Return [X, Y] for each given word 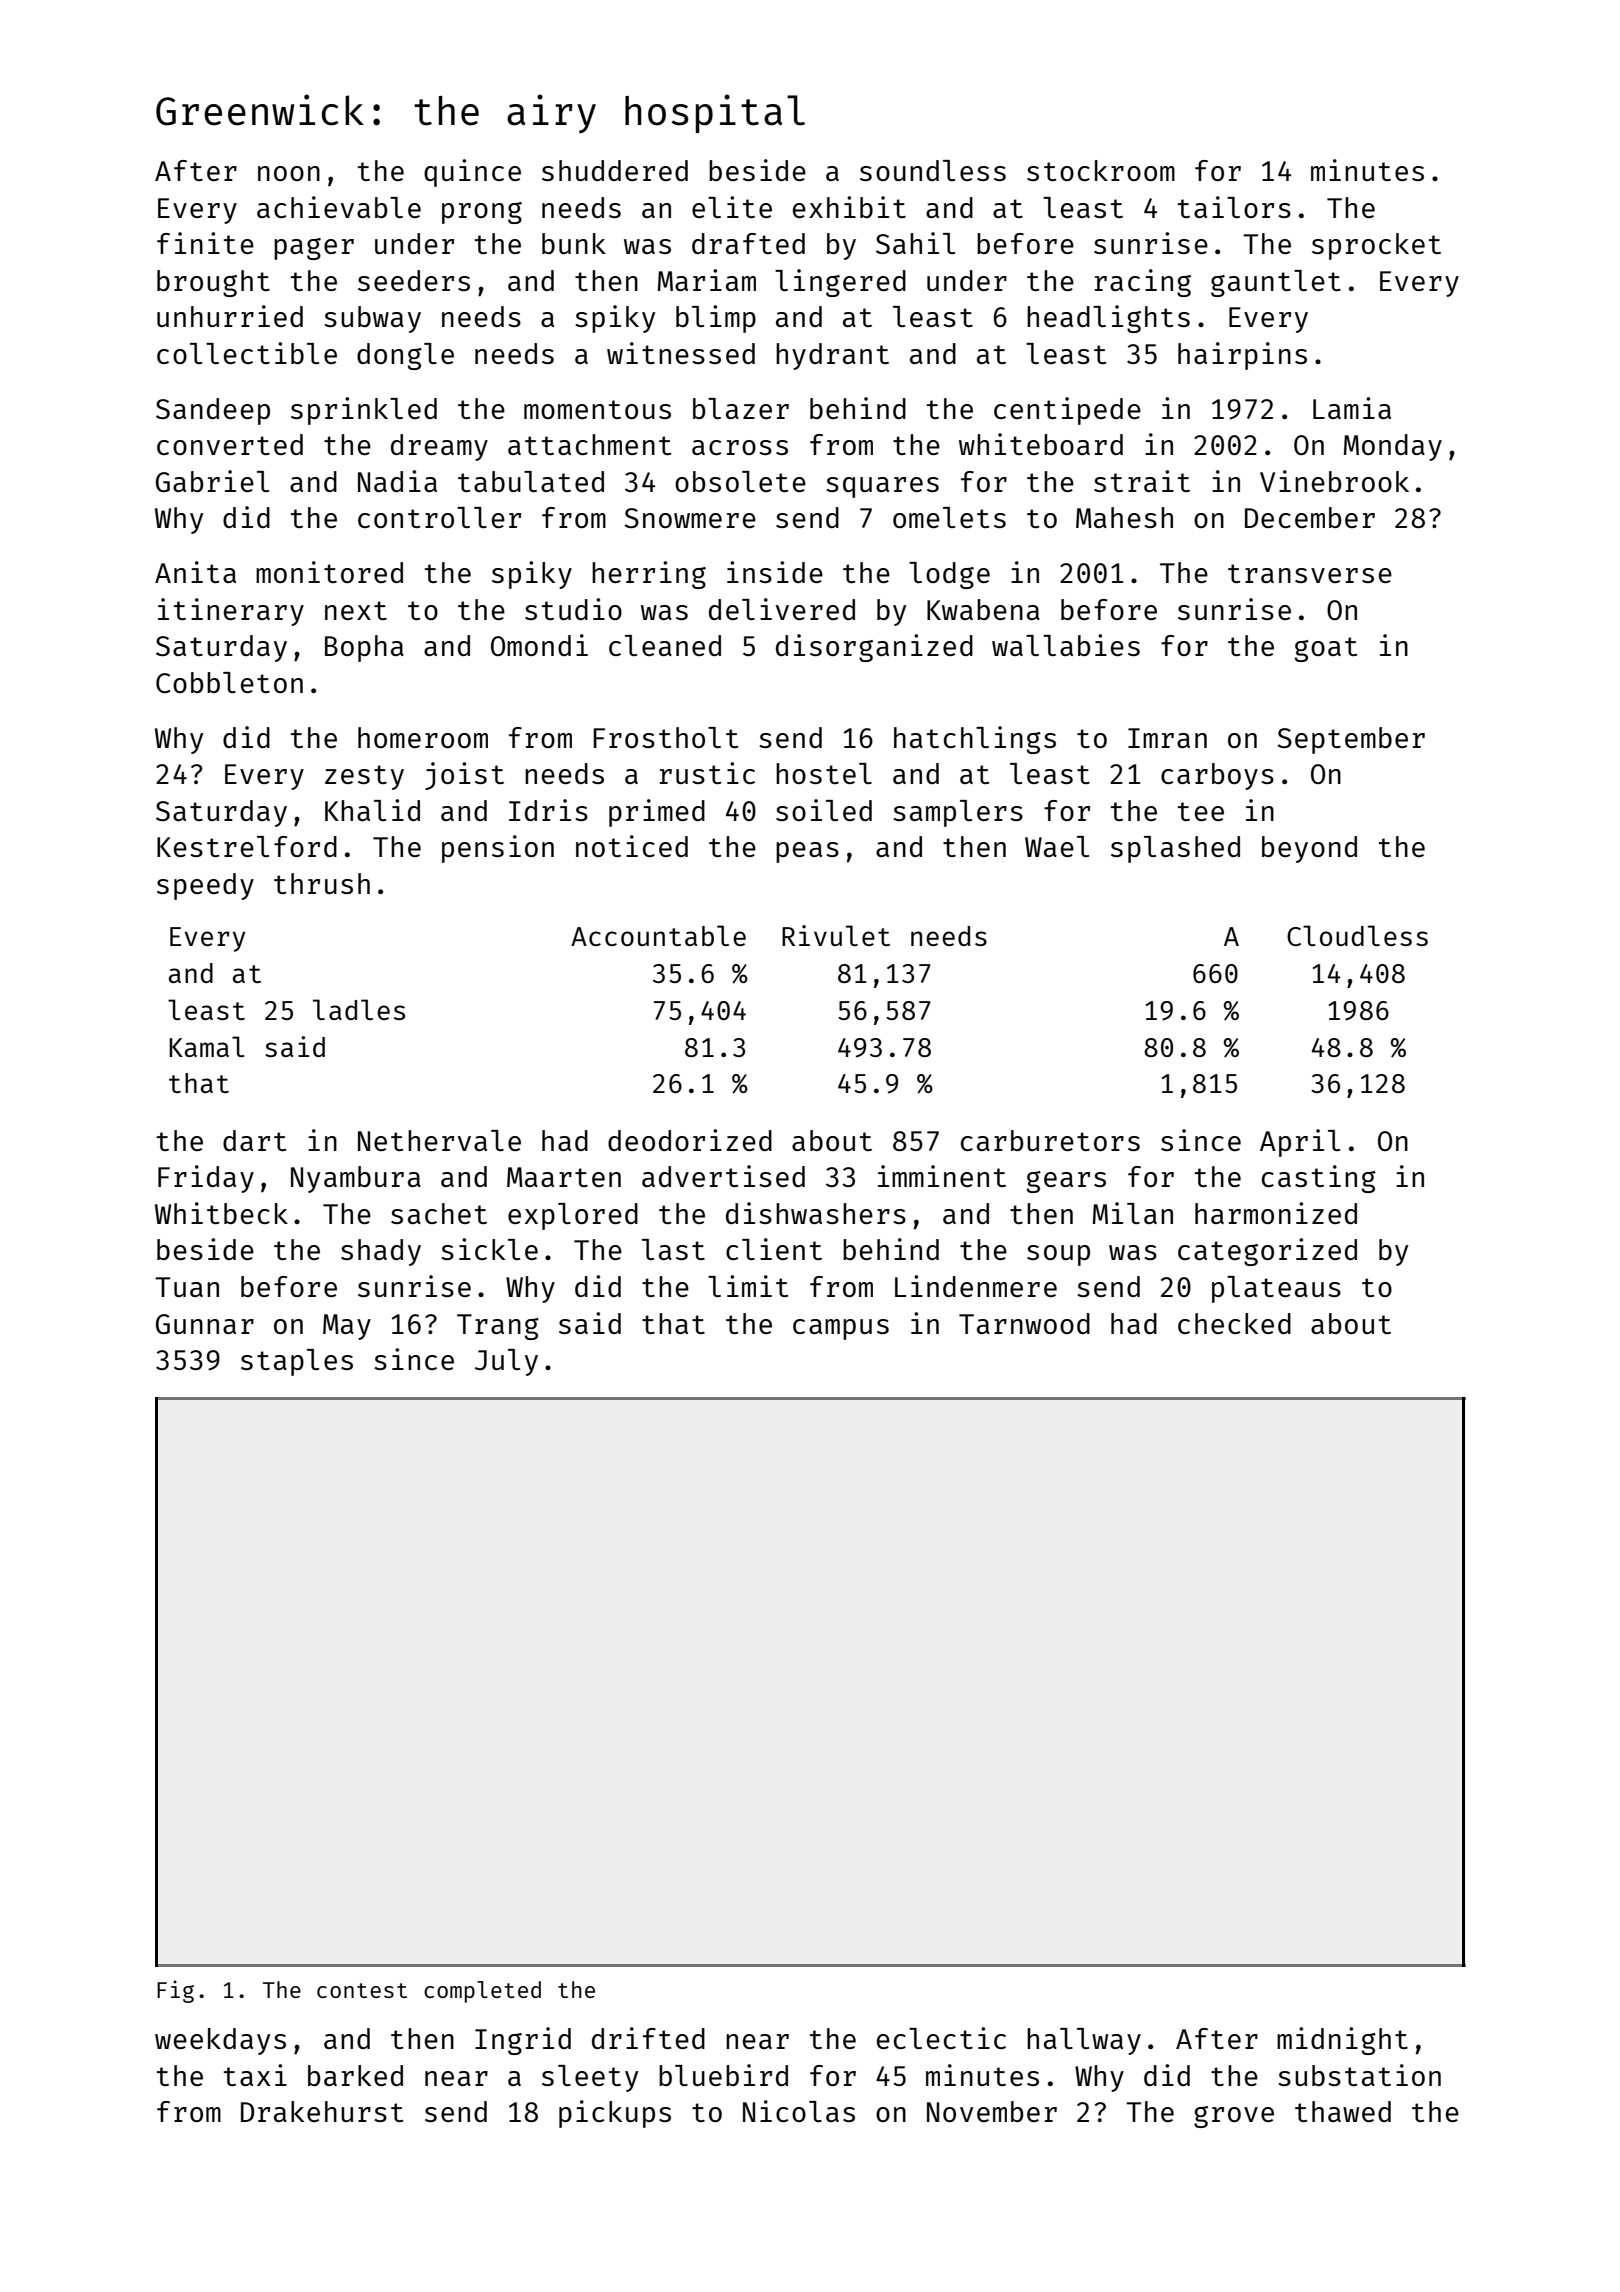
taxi [255, 2075]
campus [841, 1329]
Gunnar [205, 1324]
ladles [359, 1009]
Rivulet [836, 935]
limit [748, 1286]
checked [1234, 1323]
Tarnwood [1024, 1323]
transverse [1310, 573]
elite [732, 207]
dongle [405, 356]
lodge [949, 575]
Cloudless [1357, 935]
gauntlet [1276, 283]
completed [482, 1992]
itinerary [231, 612]
